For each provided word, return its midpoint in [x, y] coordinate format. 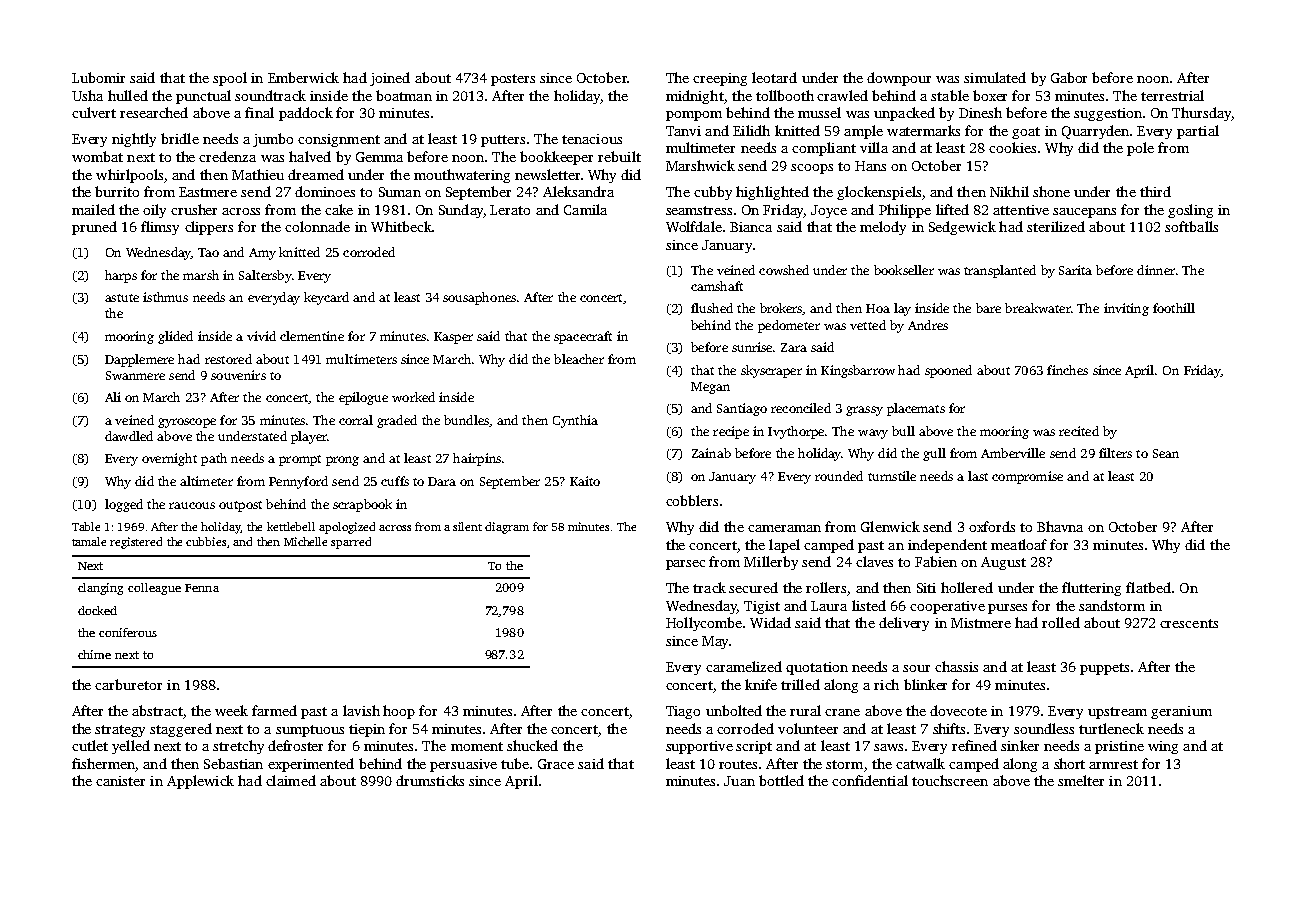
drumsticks [430, 780]
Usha [87, 95]
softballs [1191, 226]
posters [513, 80]
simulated [995, 77]
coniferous [128, 632]
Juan [739, 781]
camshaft [717, 286]
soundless [1044, 728]
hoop [399, 712]
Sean [1166, 453]
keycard [326, 298]
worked [413, 397]
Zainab [711, 453]
